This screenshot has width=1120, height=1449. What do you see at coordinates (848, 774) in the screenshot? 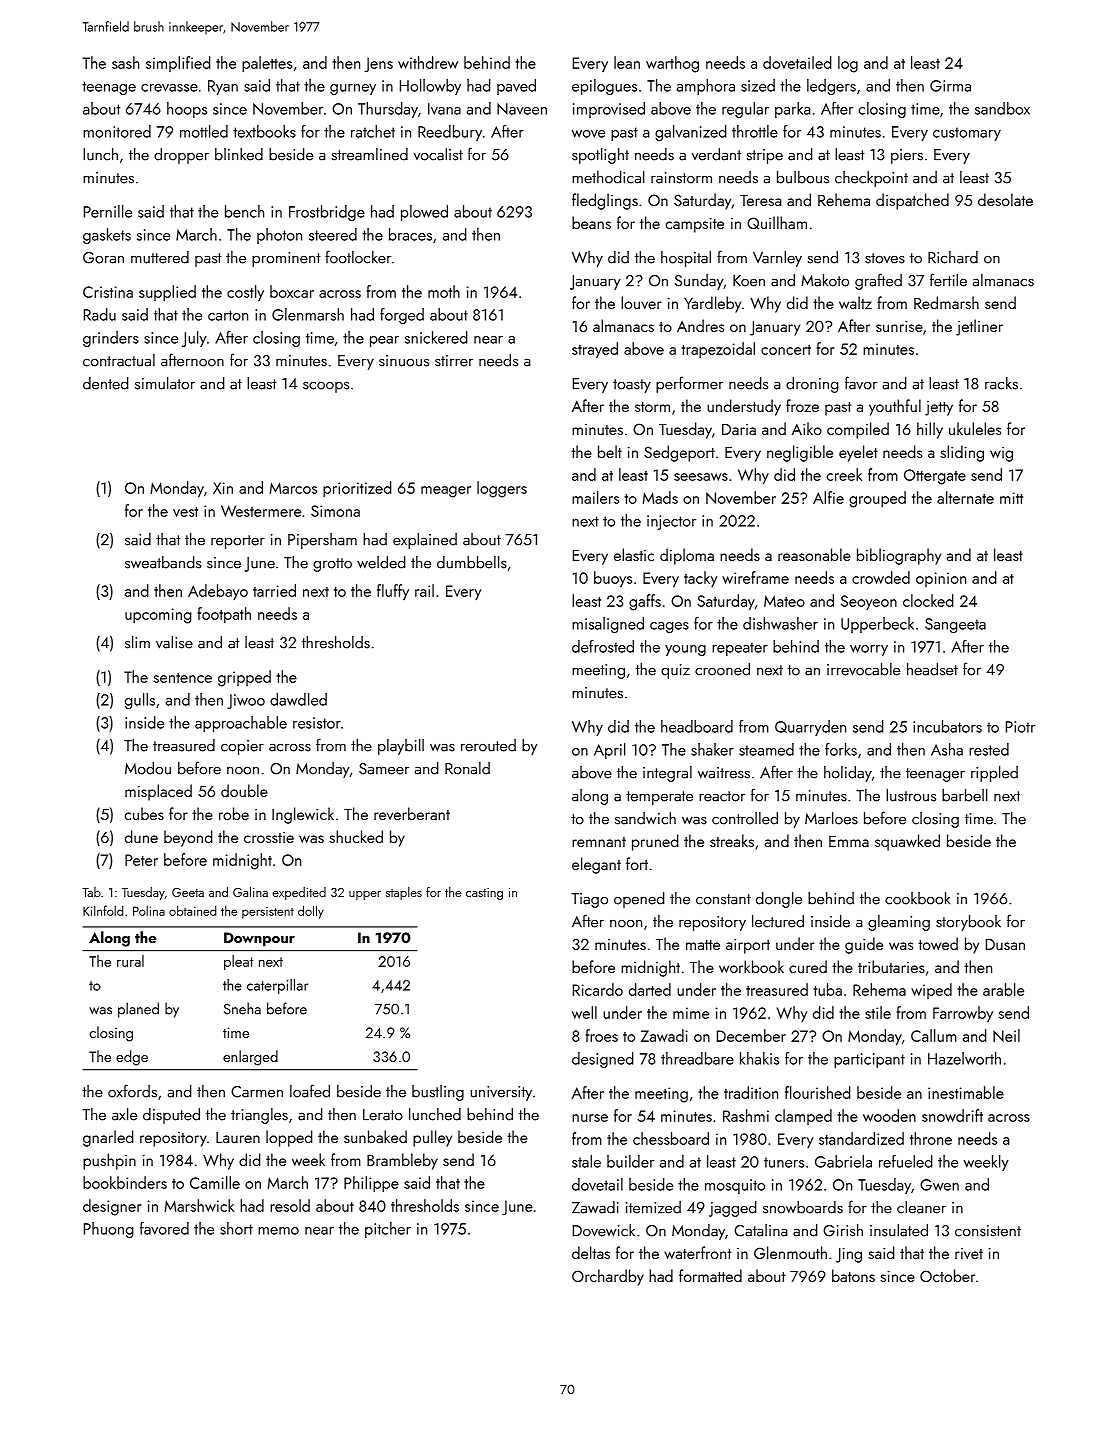
I see `holiday` at bounding box center [848, 774].
